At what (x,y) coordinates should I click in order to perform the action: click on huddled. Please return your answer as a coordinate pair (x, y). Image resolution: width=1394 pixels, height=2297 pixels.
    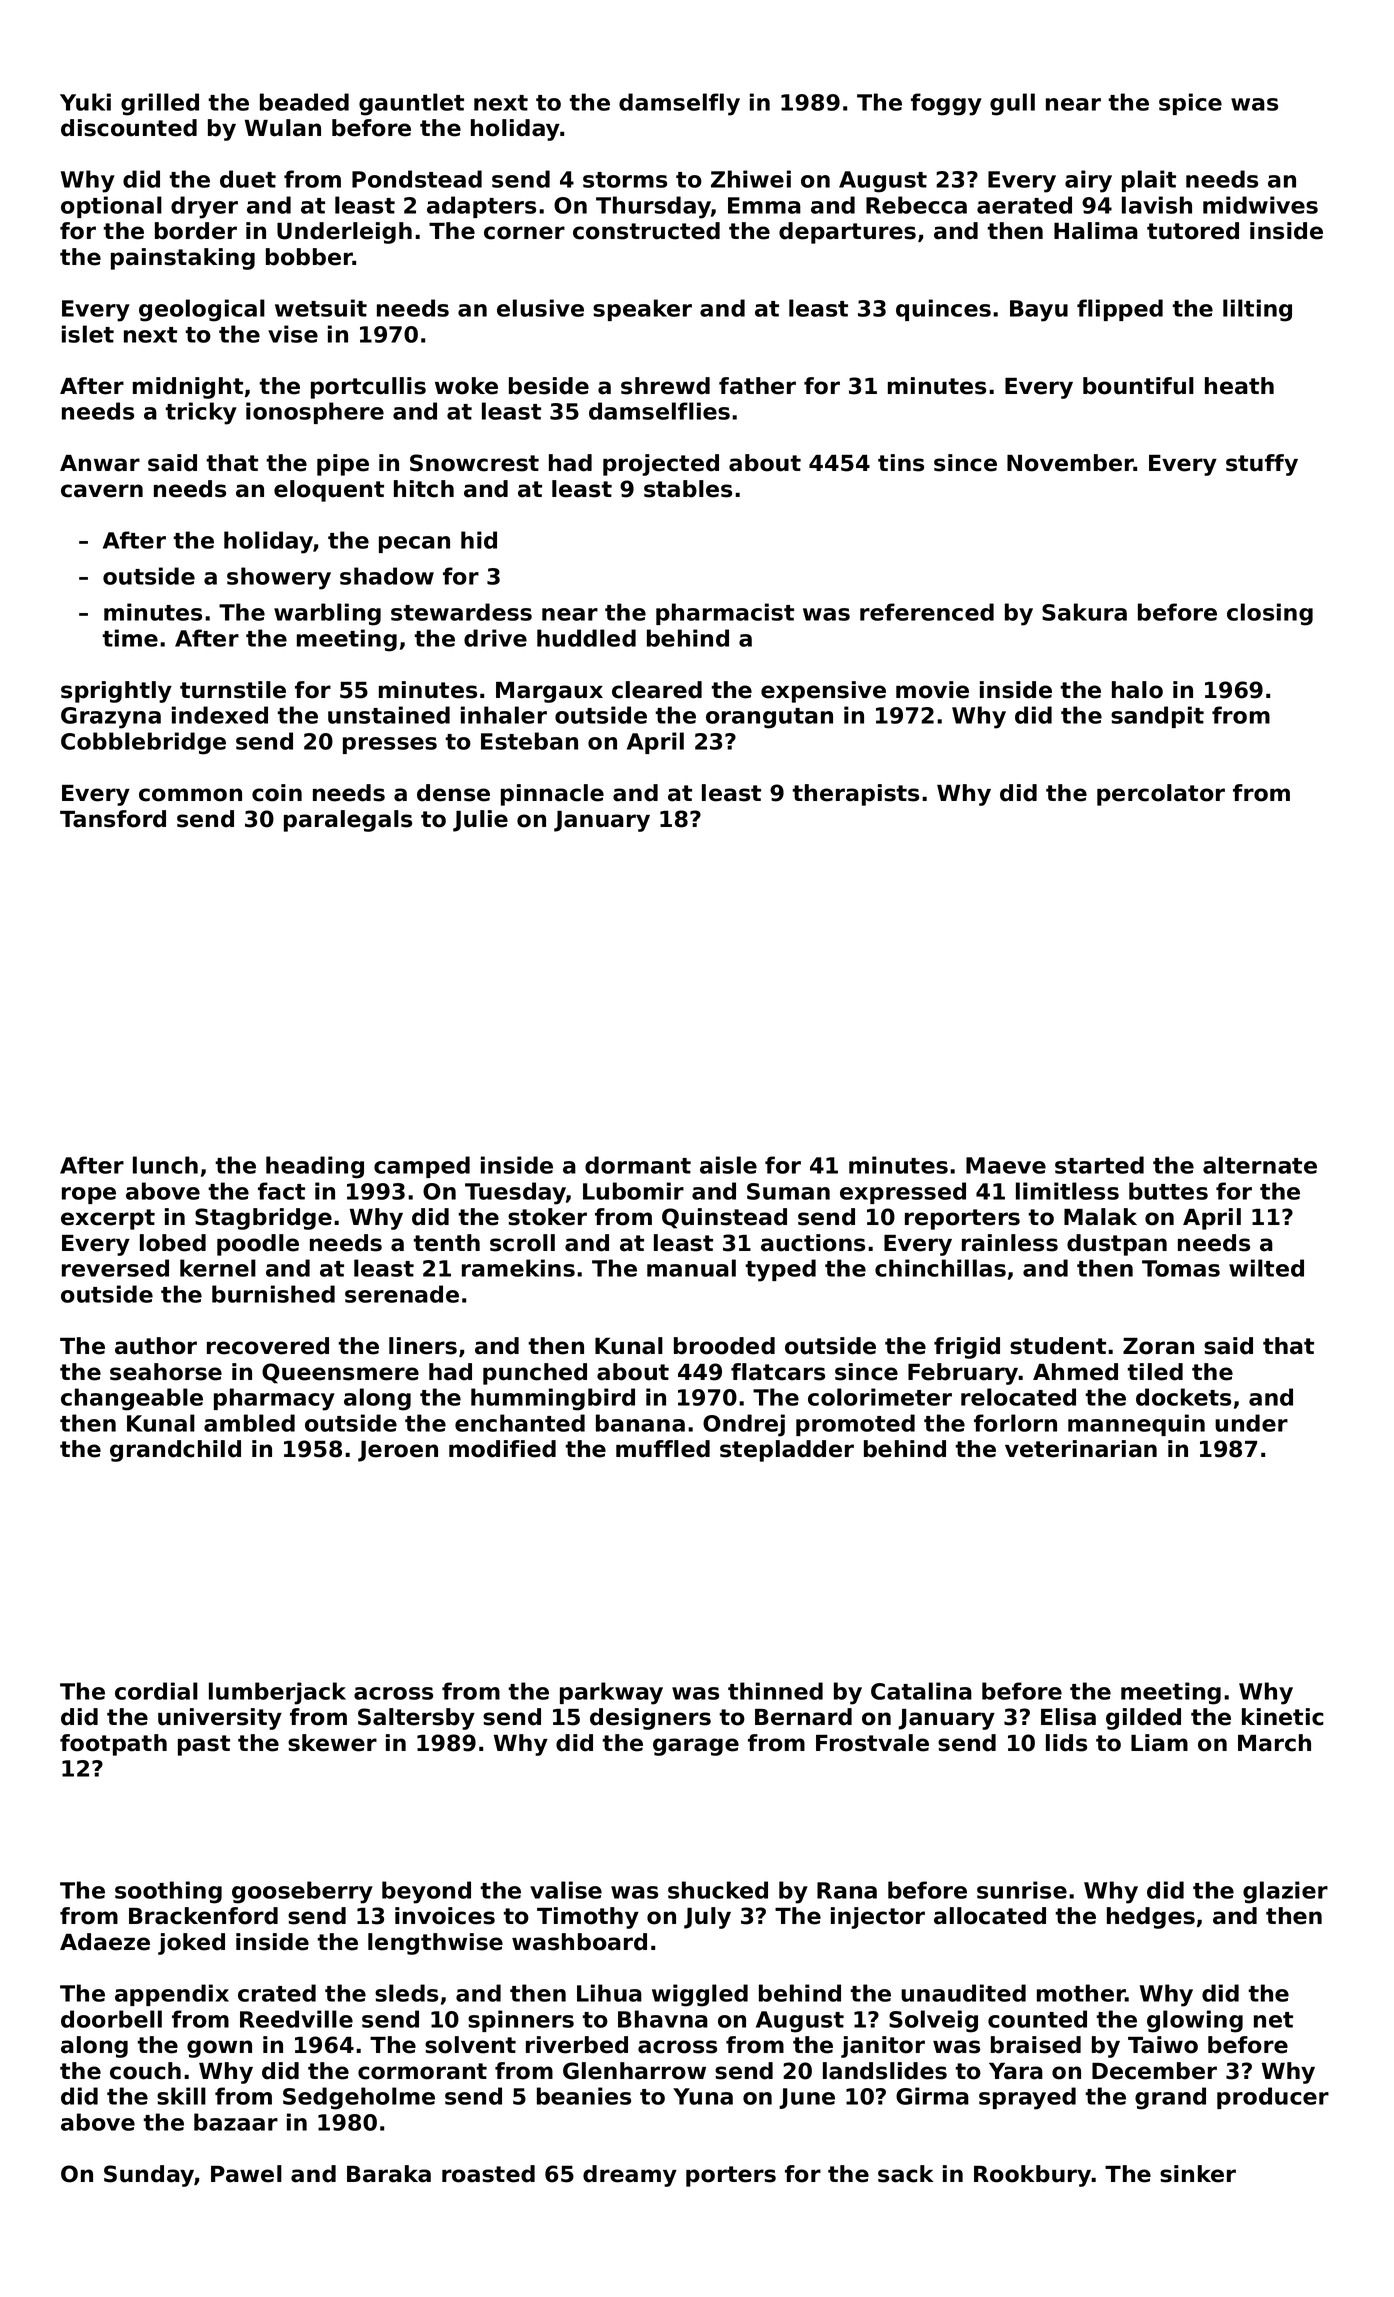
    Looking at the image, I should click on (586, 638).
